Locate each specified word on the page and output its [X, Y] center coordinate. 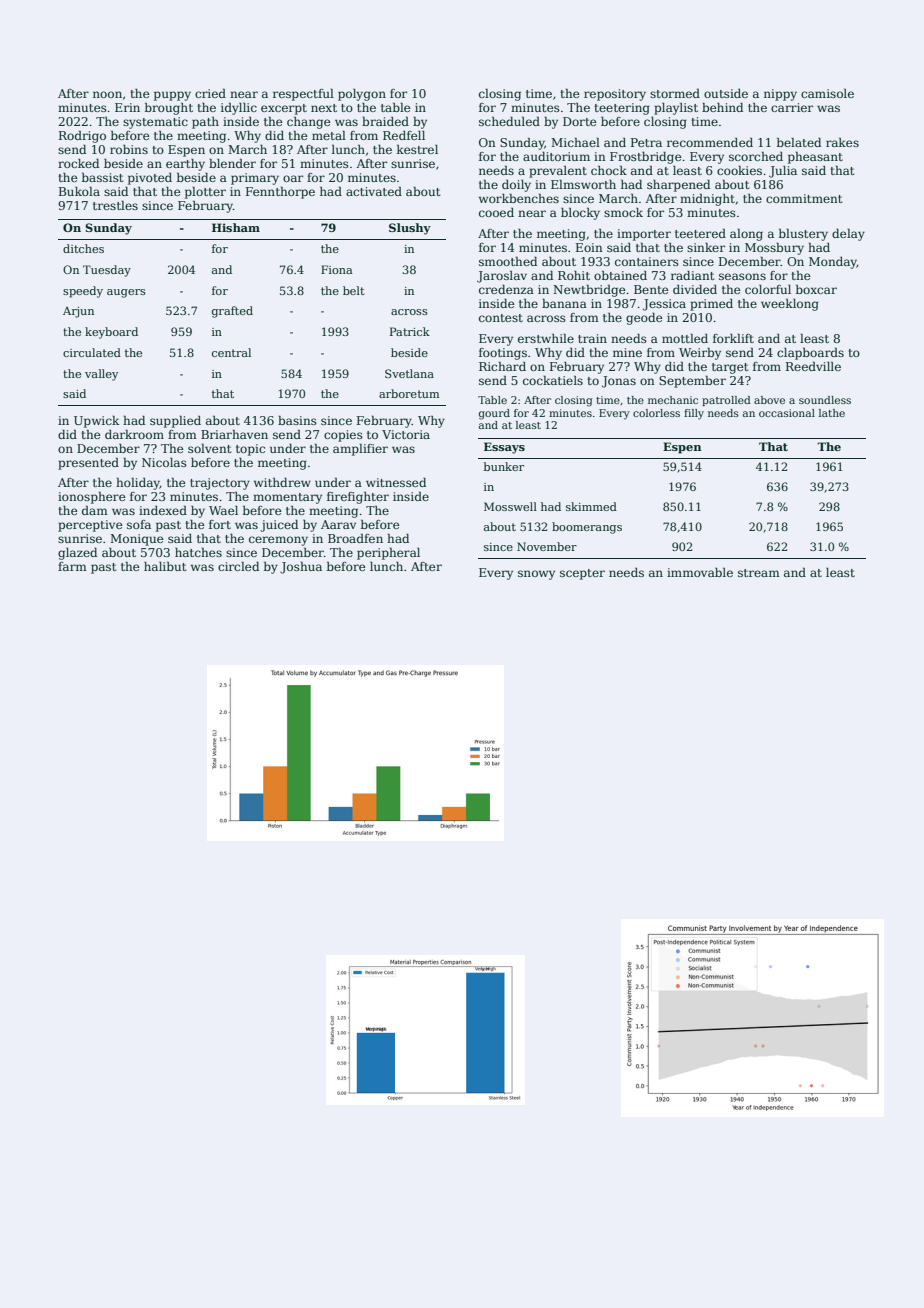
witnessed [396, 482]
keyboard [111, 333]
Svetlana [409, 373]
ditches [83, 248]
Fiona [337, 269]
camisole [827, 93]
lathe [832, 413]
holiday [138, 483]
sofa [139, 524]
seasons [742, 276]
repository [615, 95]
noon [107, 94]
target [730, 368]
